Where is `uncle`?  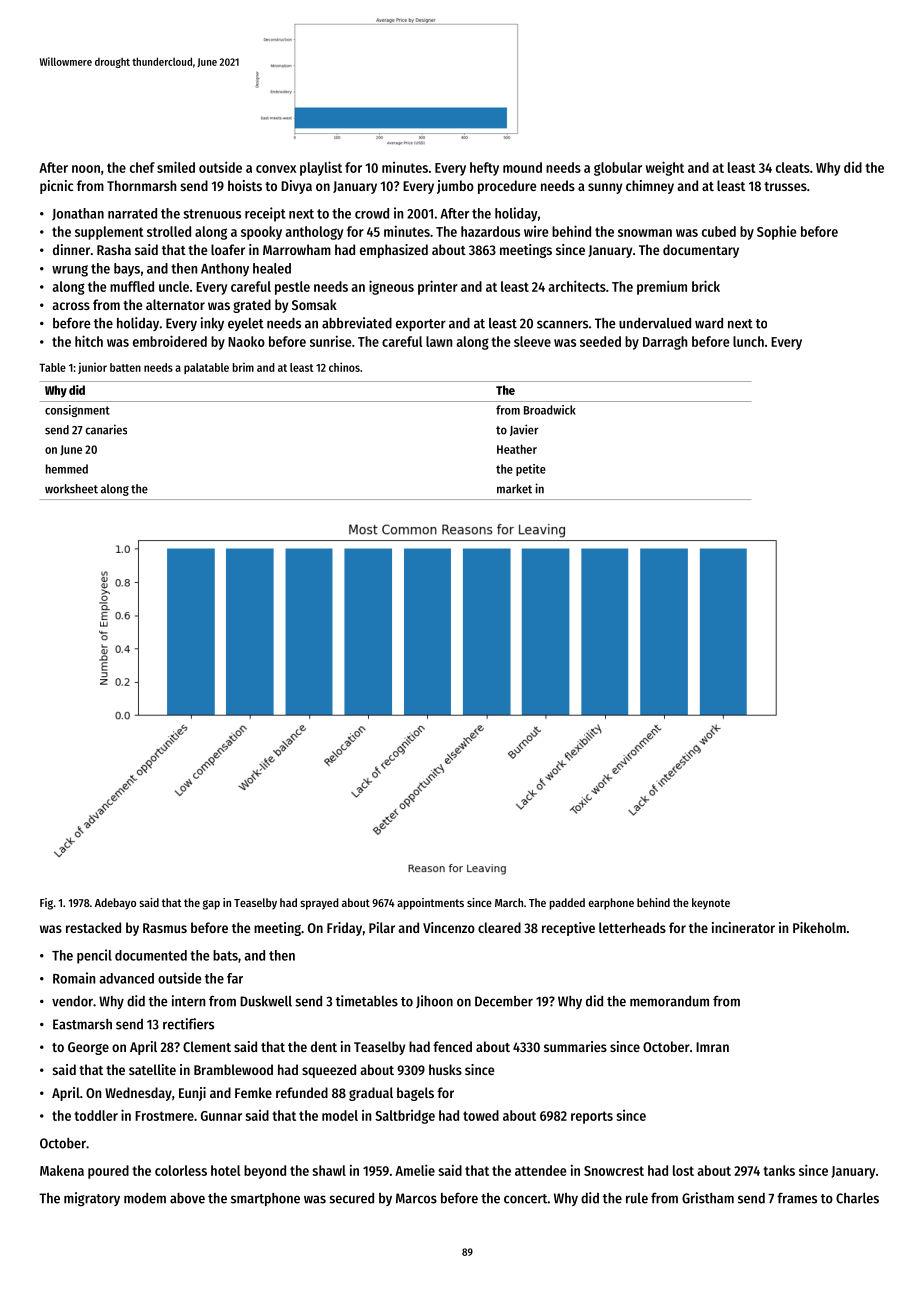 uncle is located at coordinates (174, 286).
